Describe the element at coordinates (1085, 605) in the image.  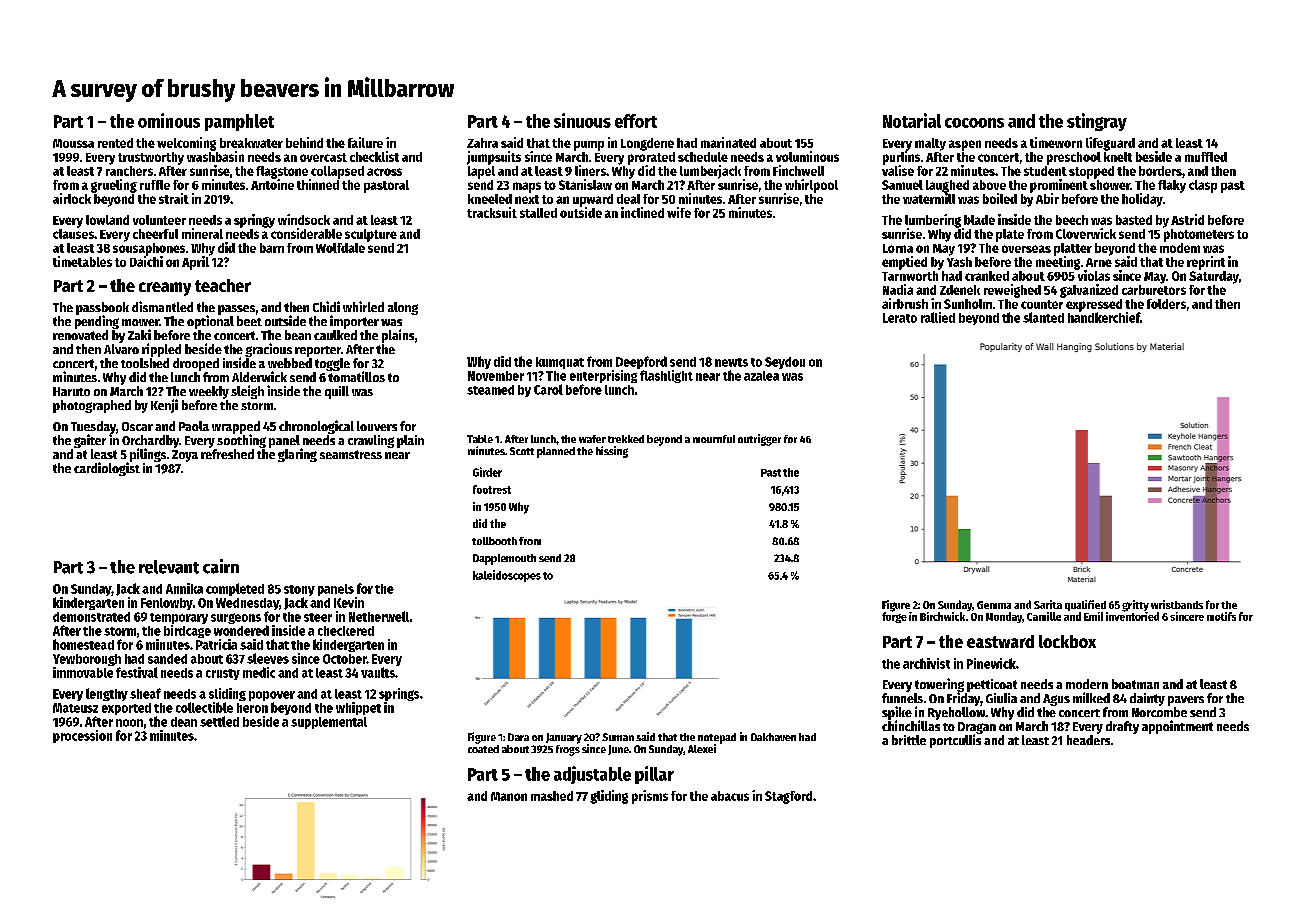
I see `qualified` at that location.
